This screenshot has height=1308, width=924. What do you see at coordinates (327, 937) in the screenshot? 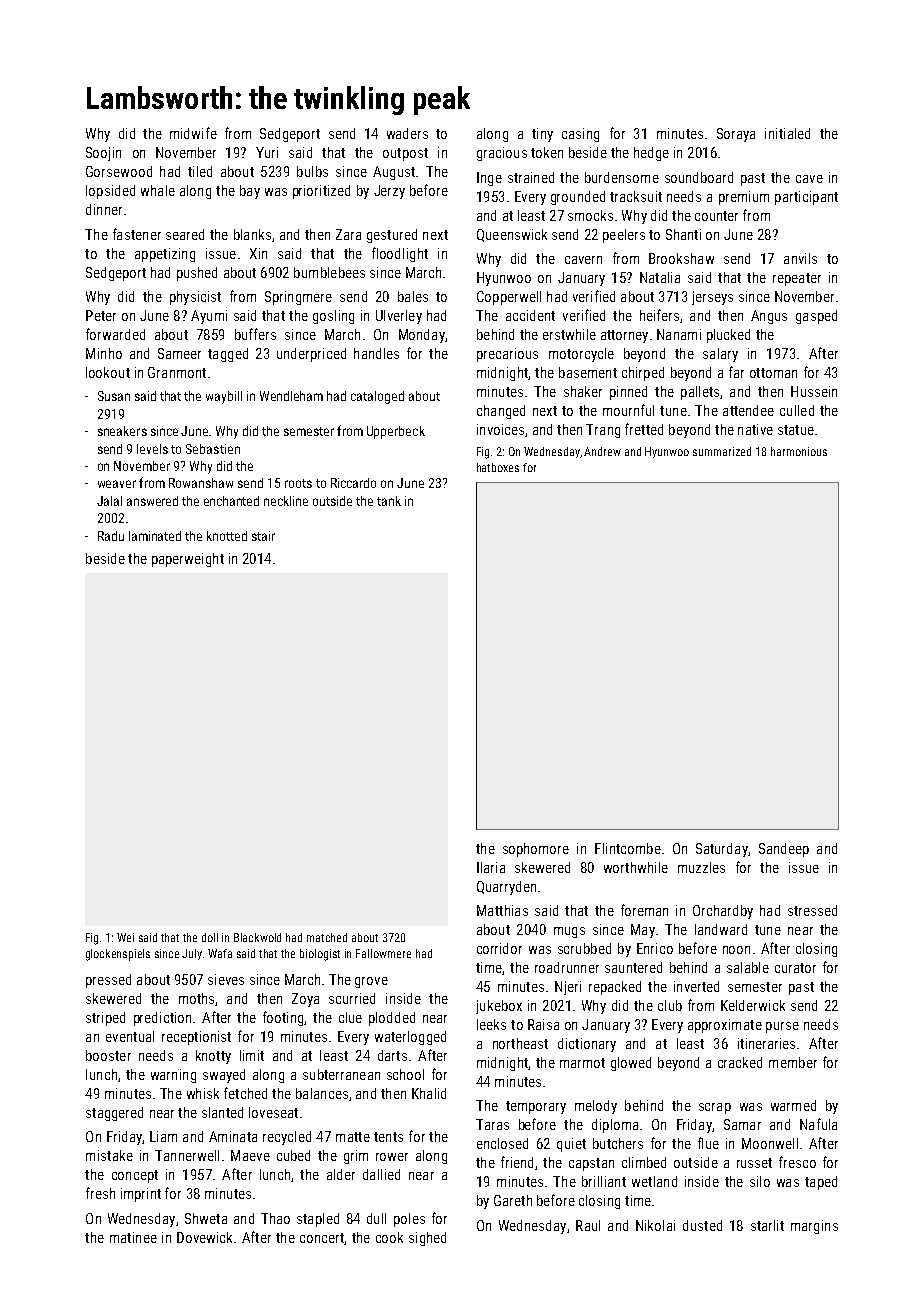
I see `matched` at bounding box center [327, 937].
